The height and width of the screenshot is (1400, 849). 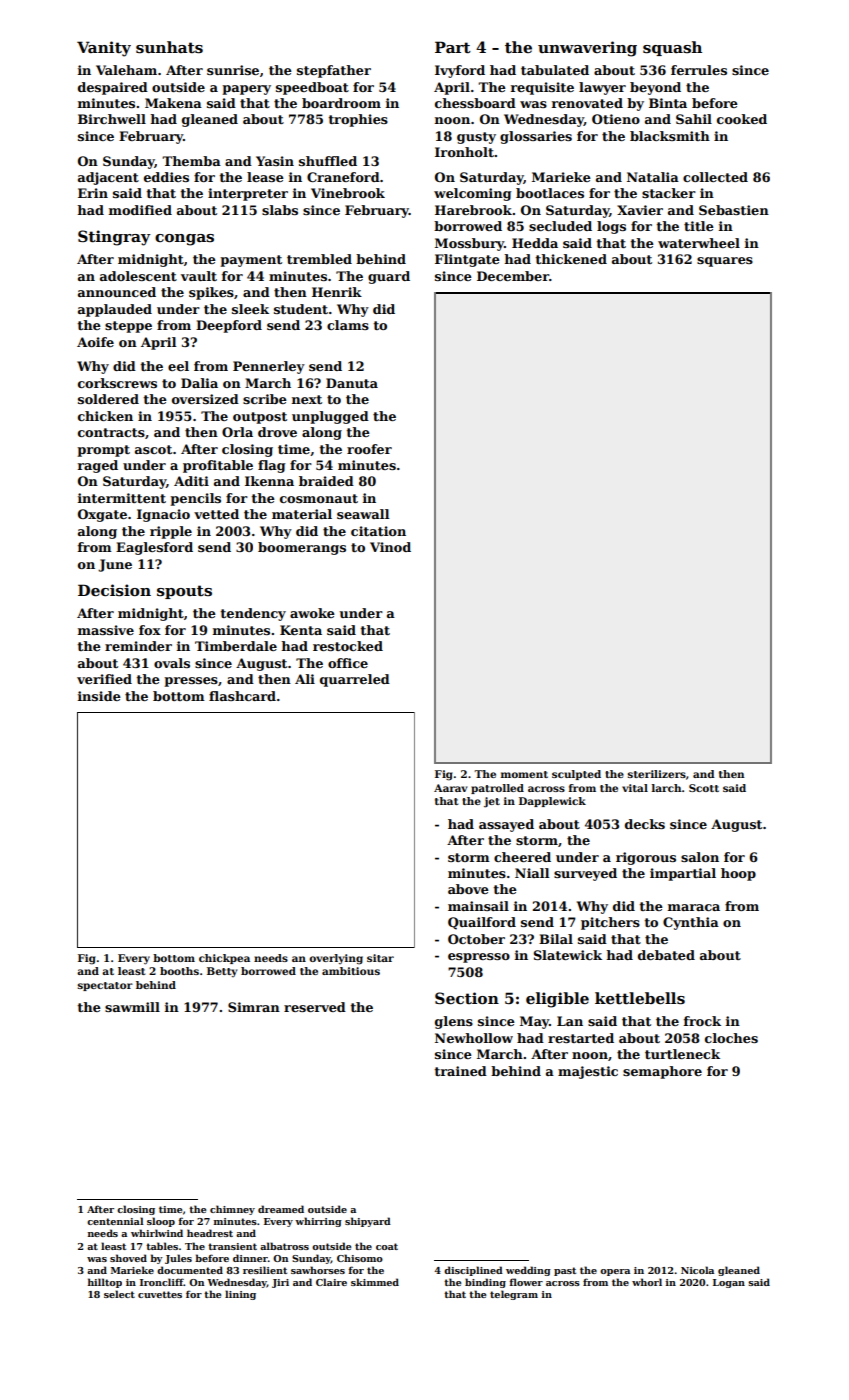 I want to click on spectator, so click(x=105, y=986).
